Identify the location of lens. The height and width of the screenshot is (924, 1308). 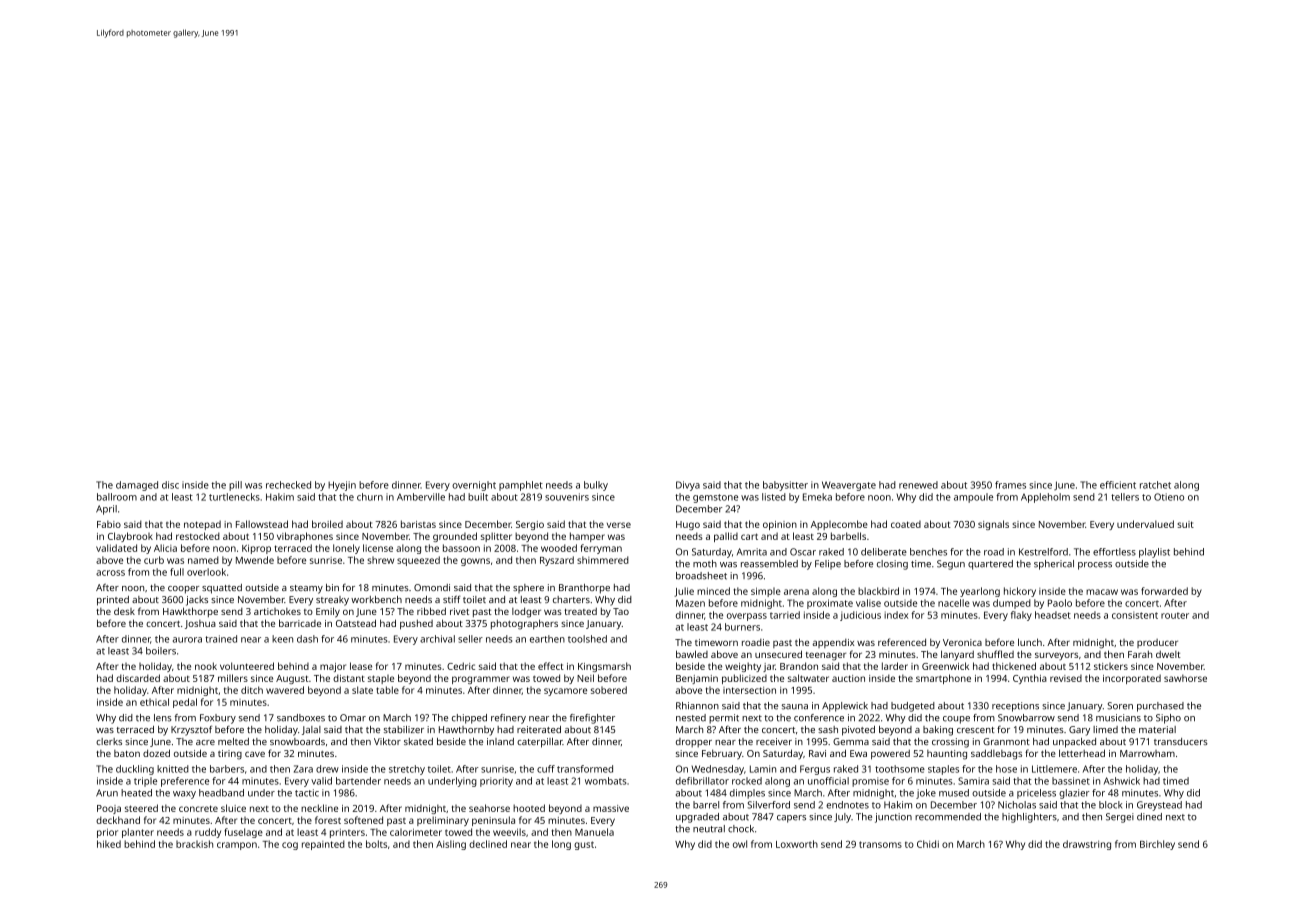
(163, 718).
